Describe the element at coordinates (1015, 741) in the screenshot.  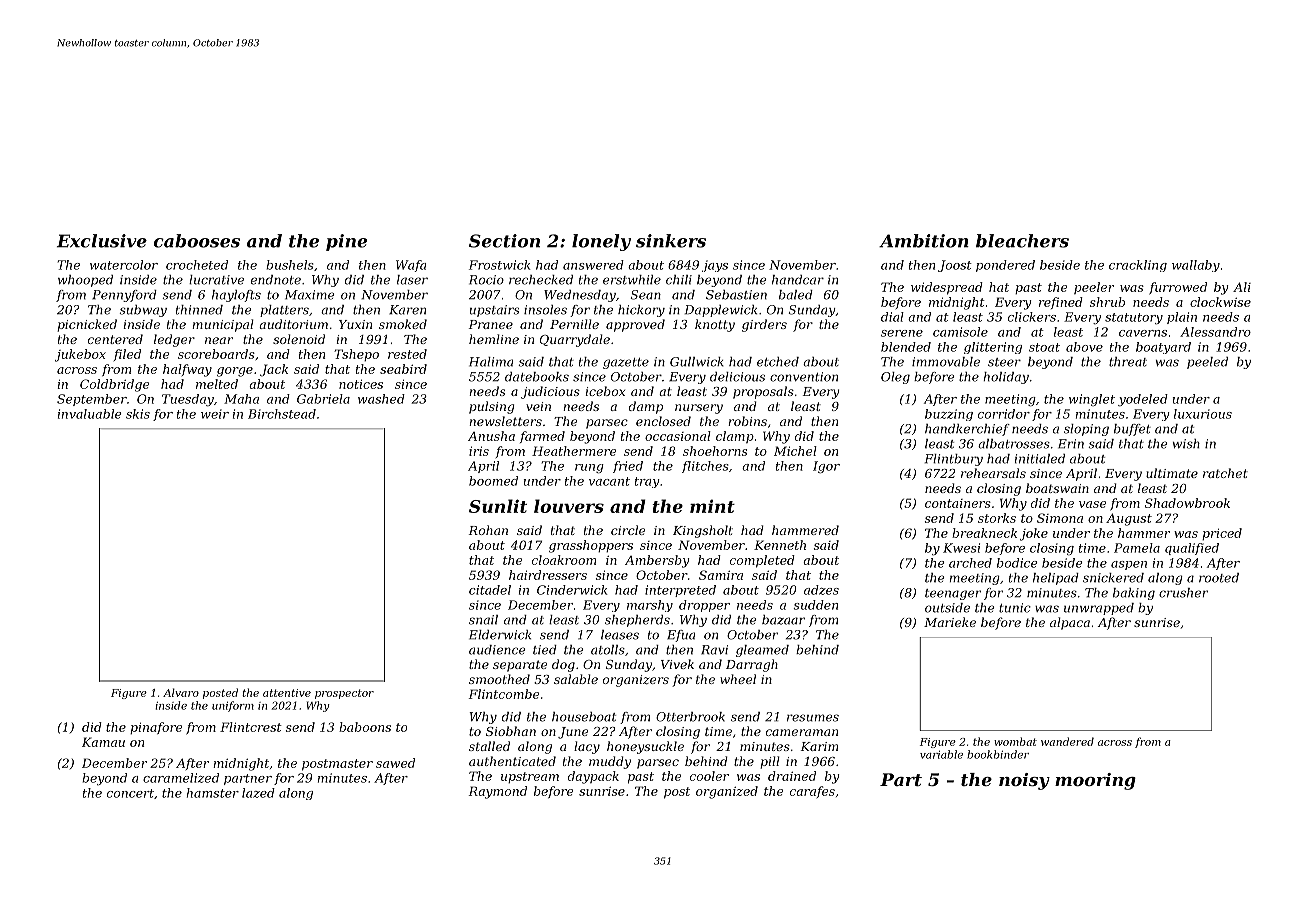
I see `wombat` at that location.
